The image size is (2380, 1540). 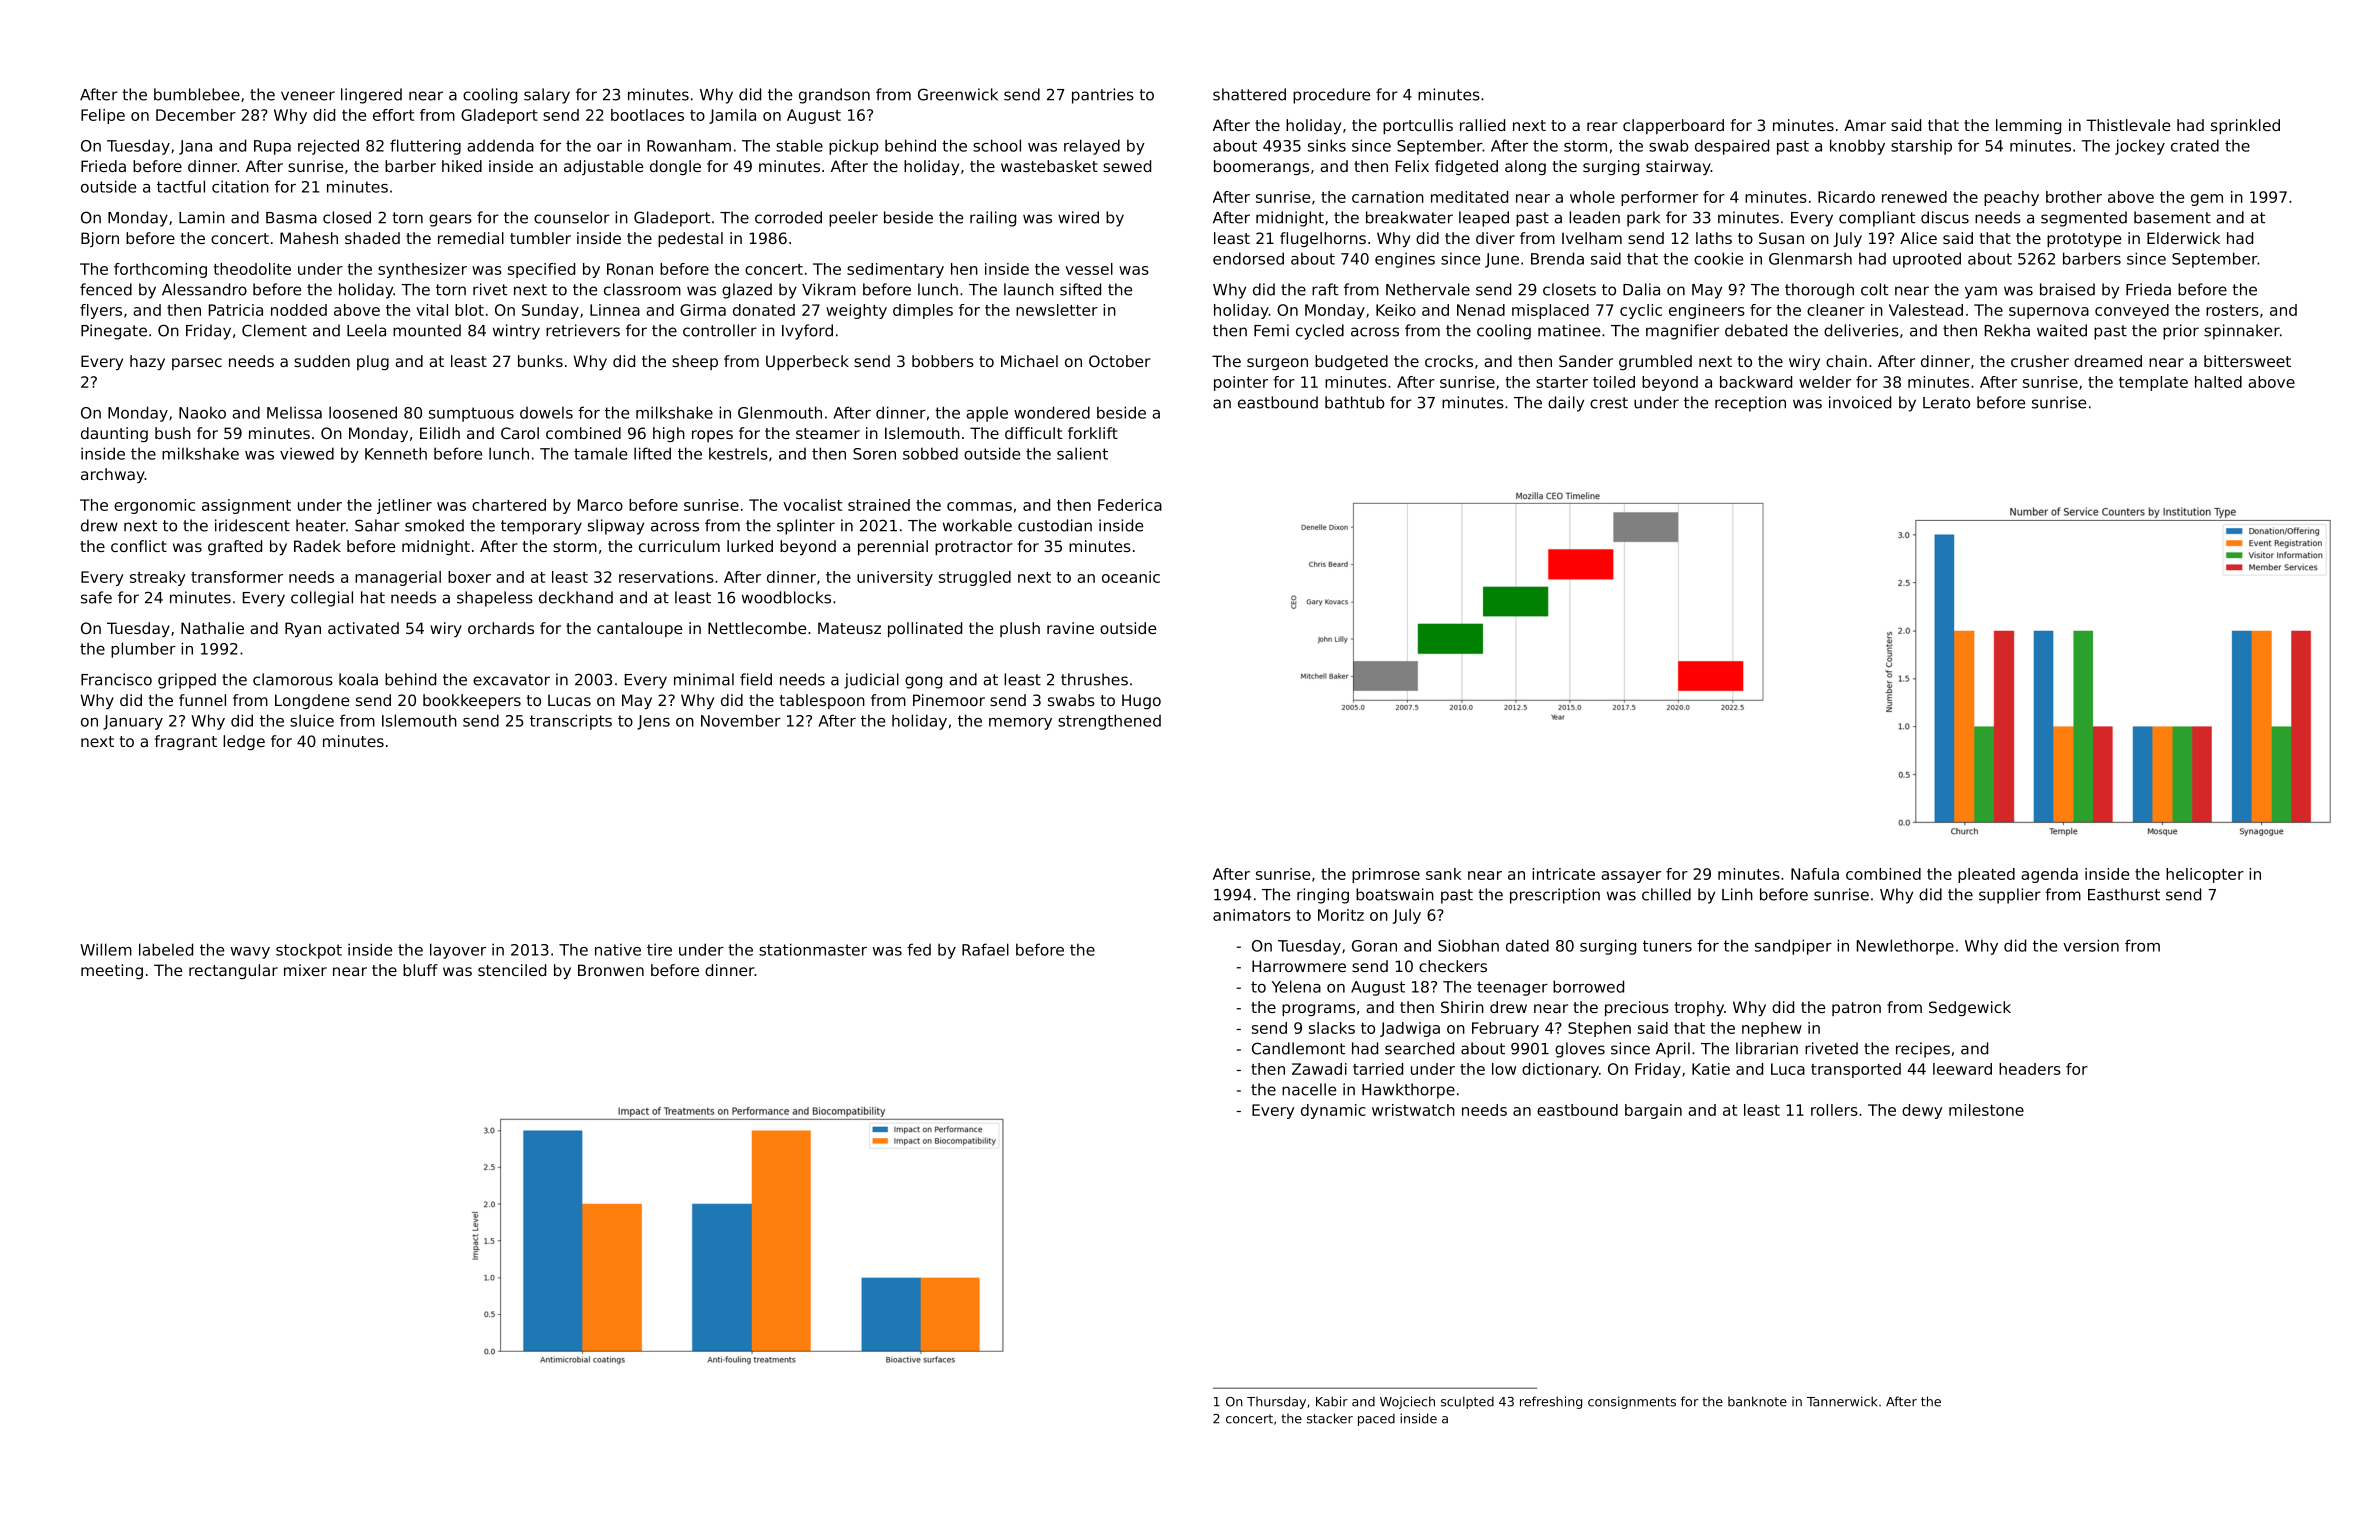 I want to click on Bronwen, so click(x=611, y=970).
